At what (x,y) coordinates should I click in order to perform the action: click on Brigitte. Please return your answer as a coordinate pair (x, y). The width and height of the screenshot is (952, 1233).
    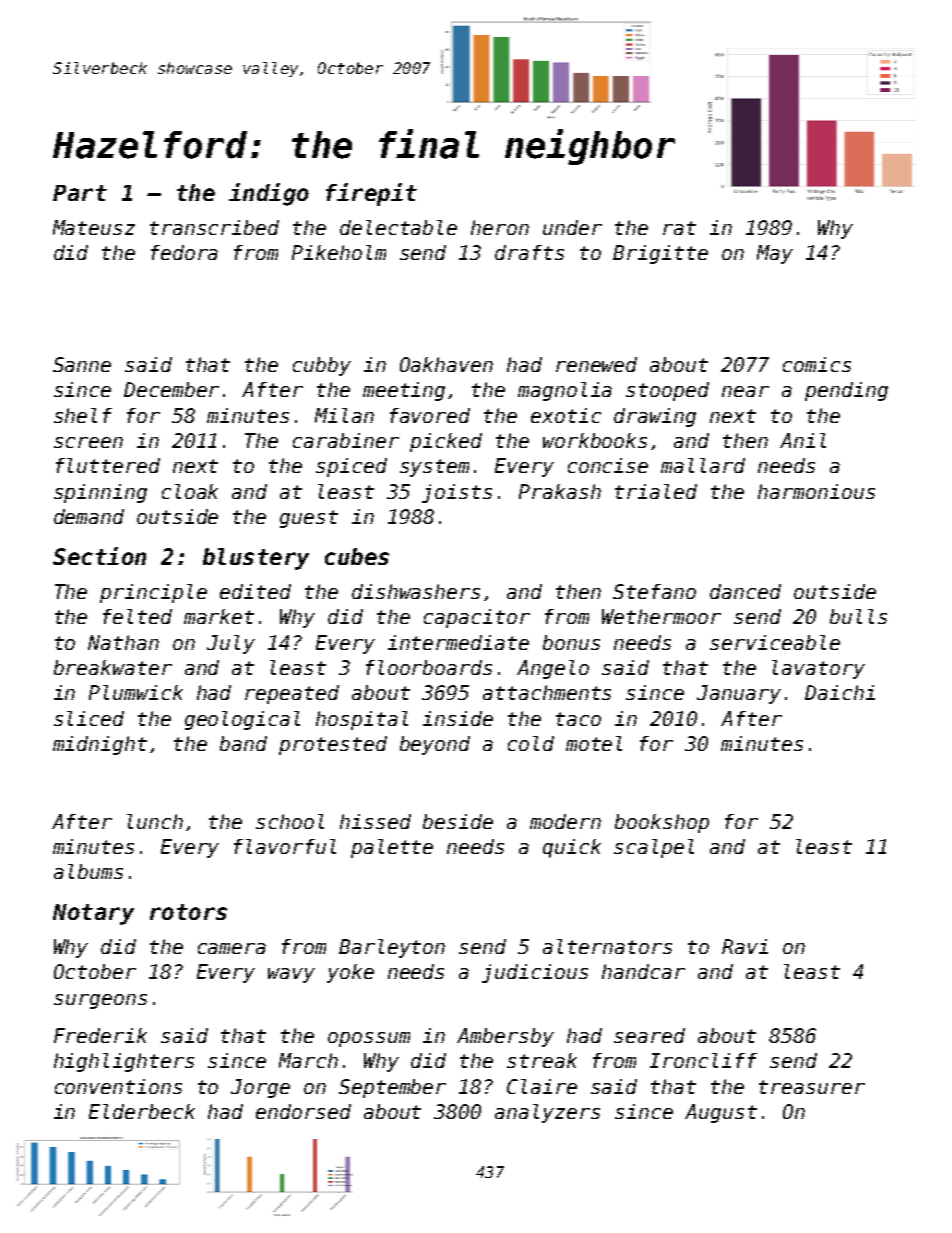
    Looking at the image, I should click on (660, 254).
